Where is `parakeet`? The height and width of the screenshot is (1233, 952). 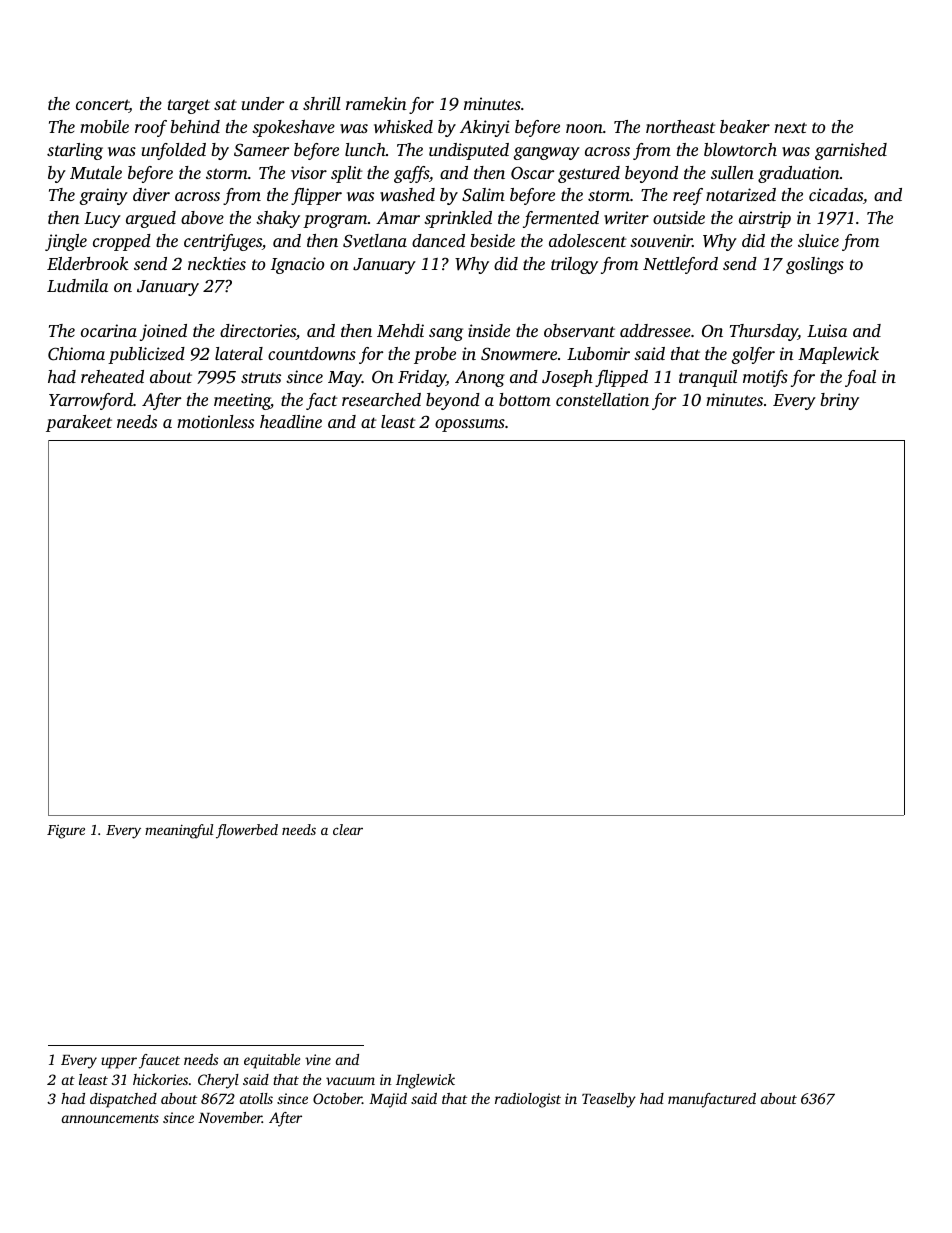 parakeet is located at coordinates (79, 423).
